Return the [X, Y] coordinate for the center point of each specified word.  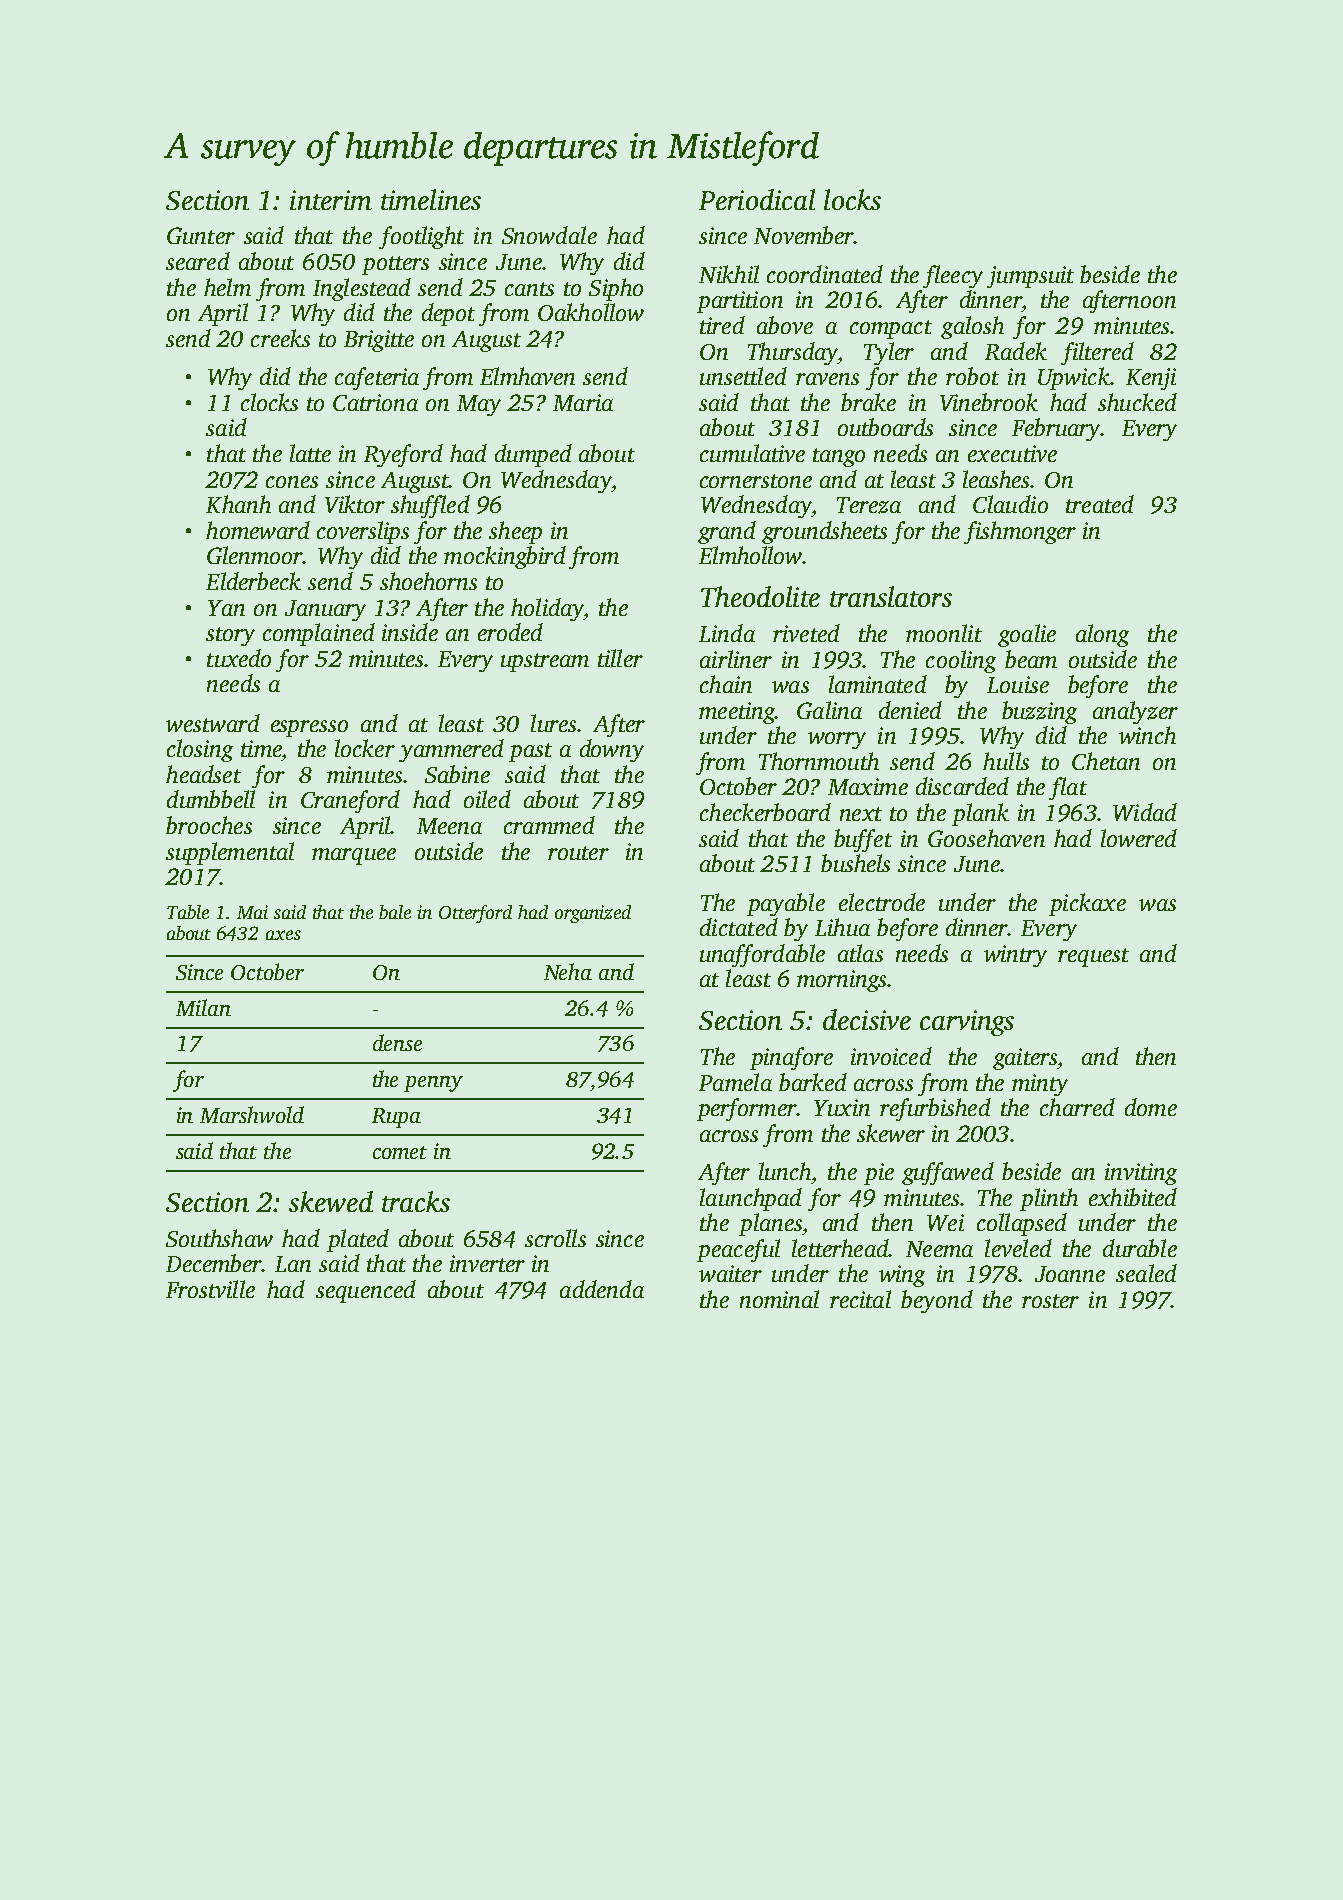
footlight [421, 237]
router [578, 853]
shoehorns [428, 581]
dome [1151, 1107]
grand [727, 532]
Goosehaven [986, 838]
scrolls [555, 1238]
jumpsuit [1030, 277]
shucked [1137, 402]
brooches [209, 825]
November [804, 235]
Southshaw [219, 1238]
